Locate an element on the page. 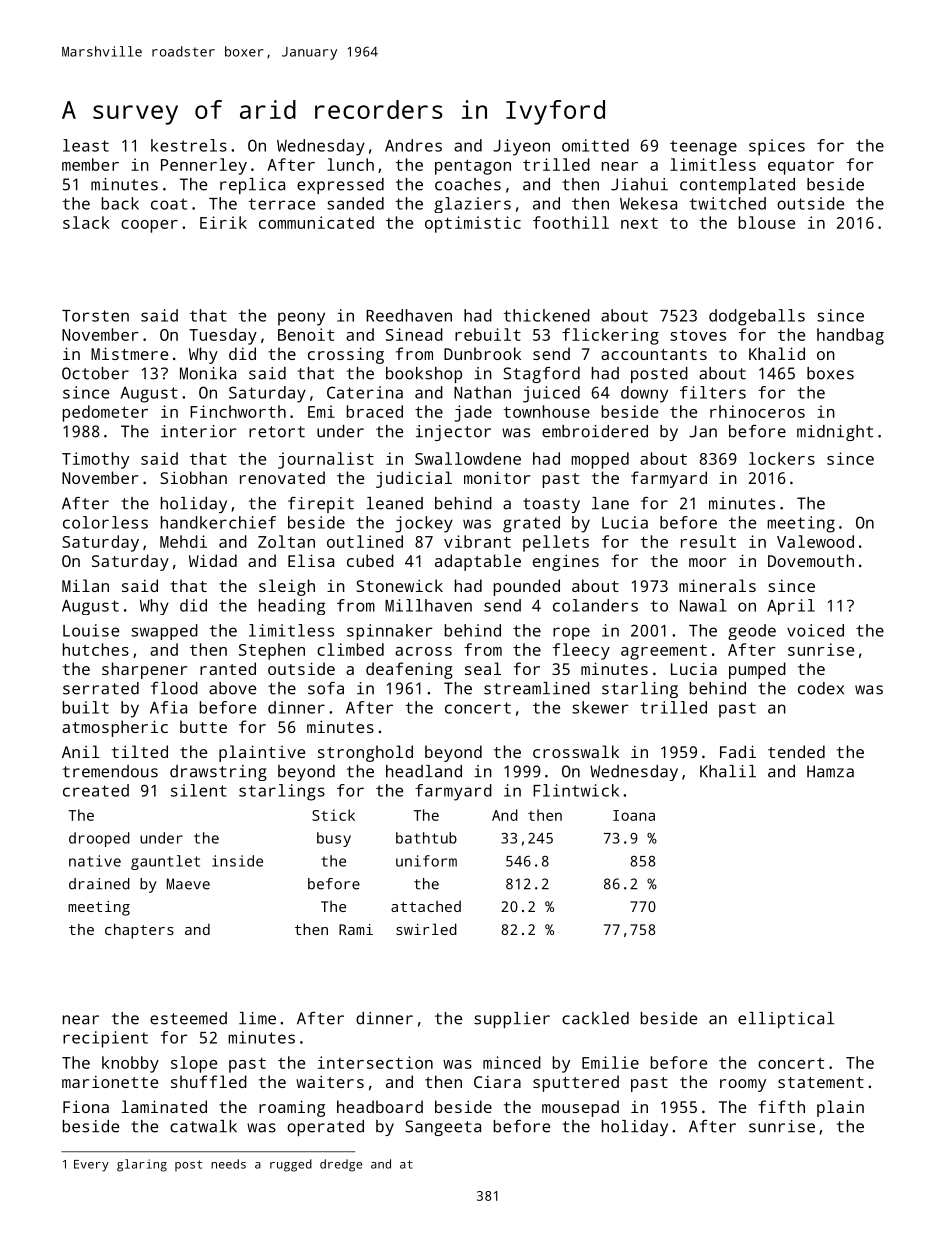 This document has width=952, height=1233. Khalil is located at coordinates (728, 771).
